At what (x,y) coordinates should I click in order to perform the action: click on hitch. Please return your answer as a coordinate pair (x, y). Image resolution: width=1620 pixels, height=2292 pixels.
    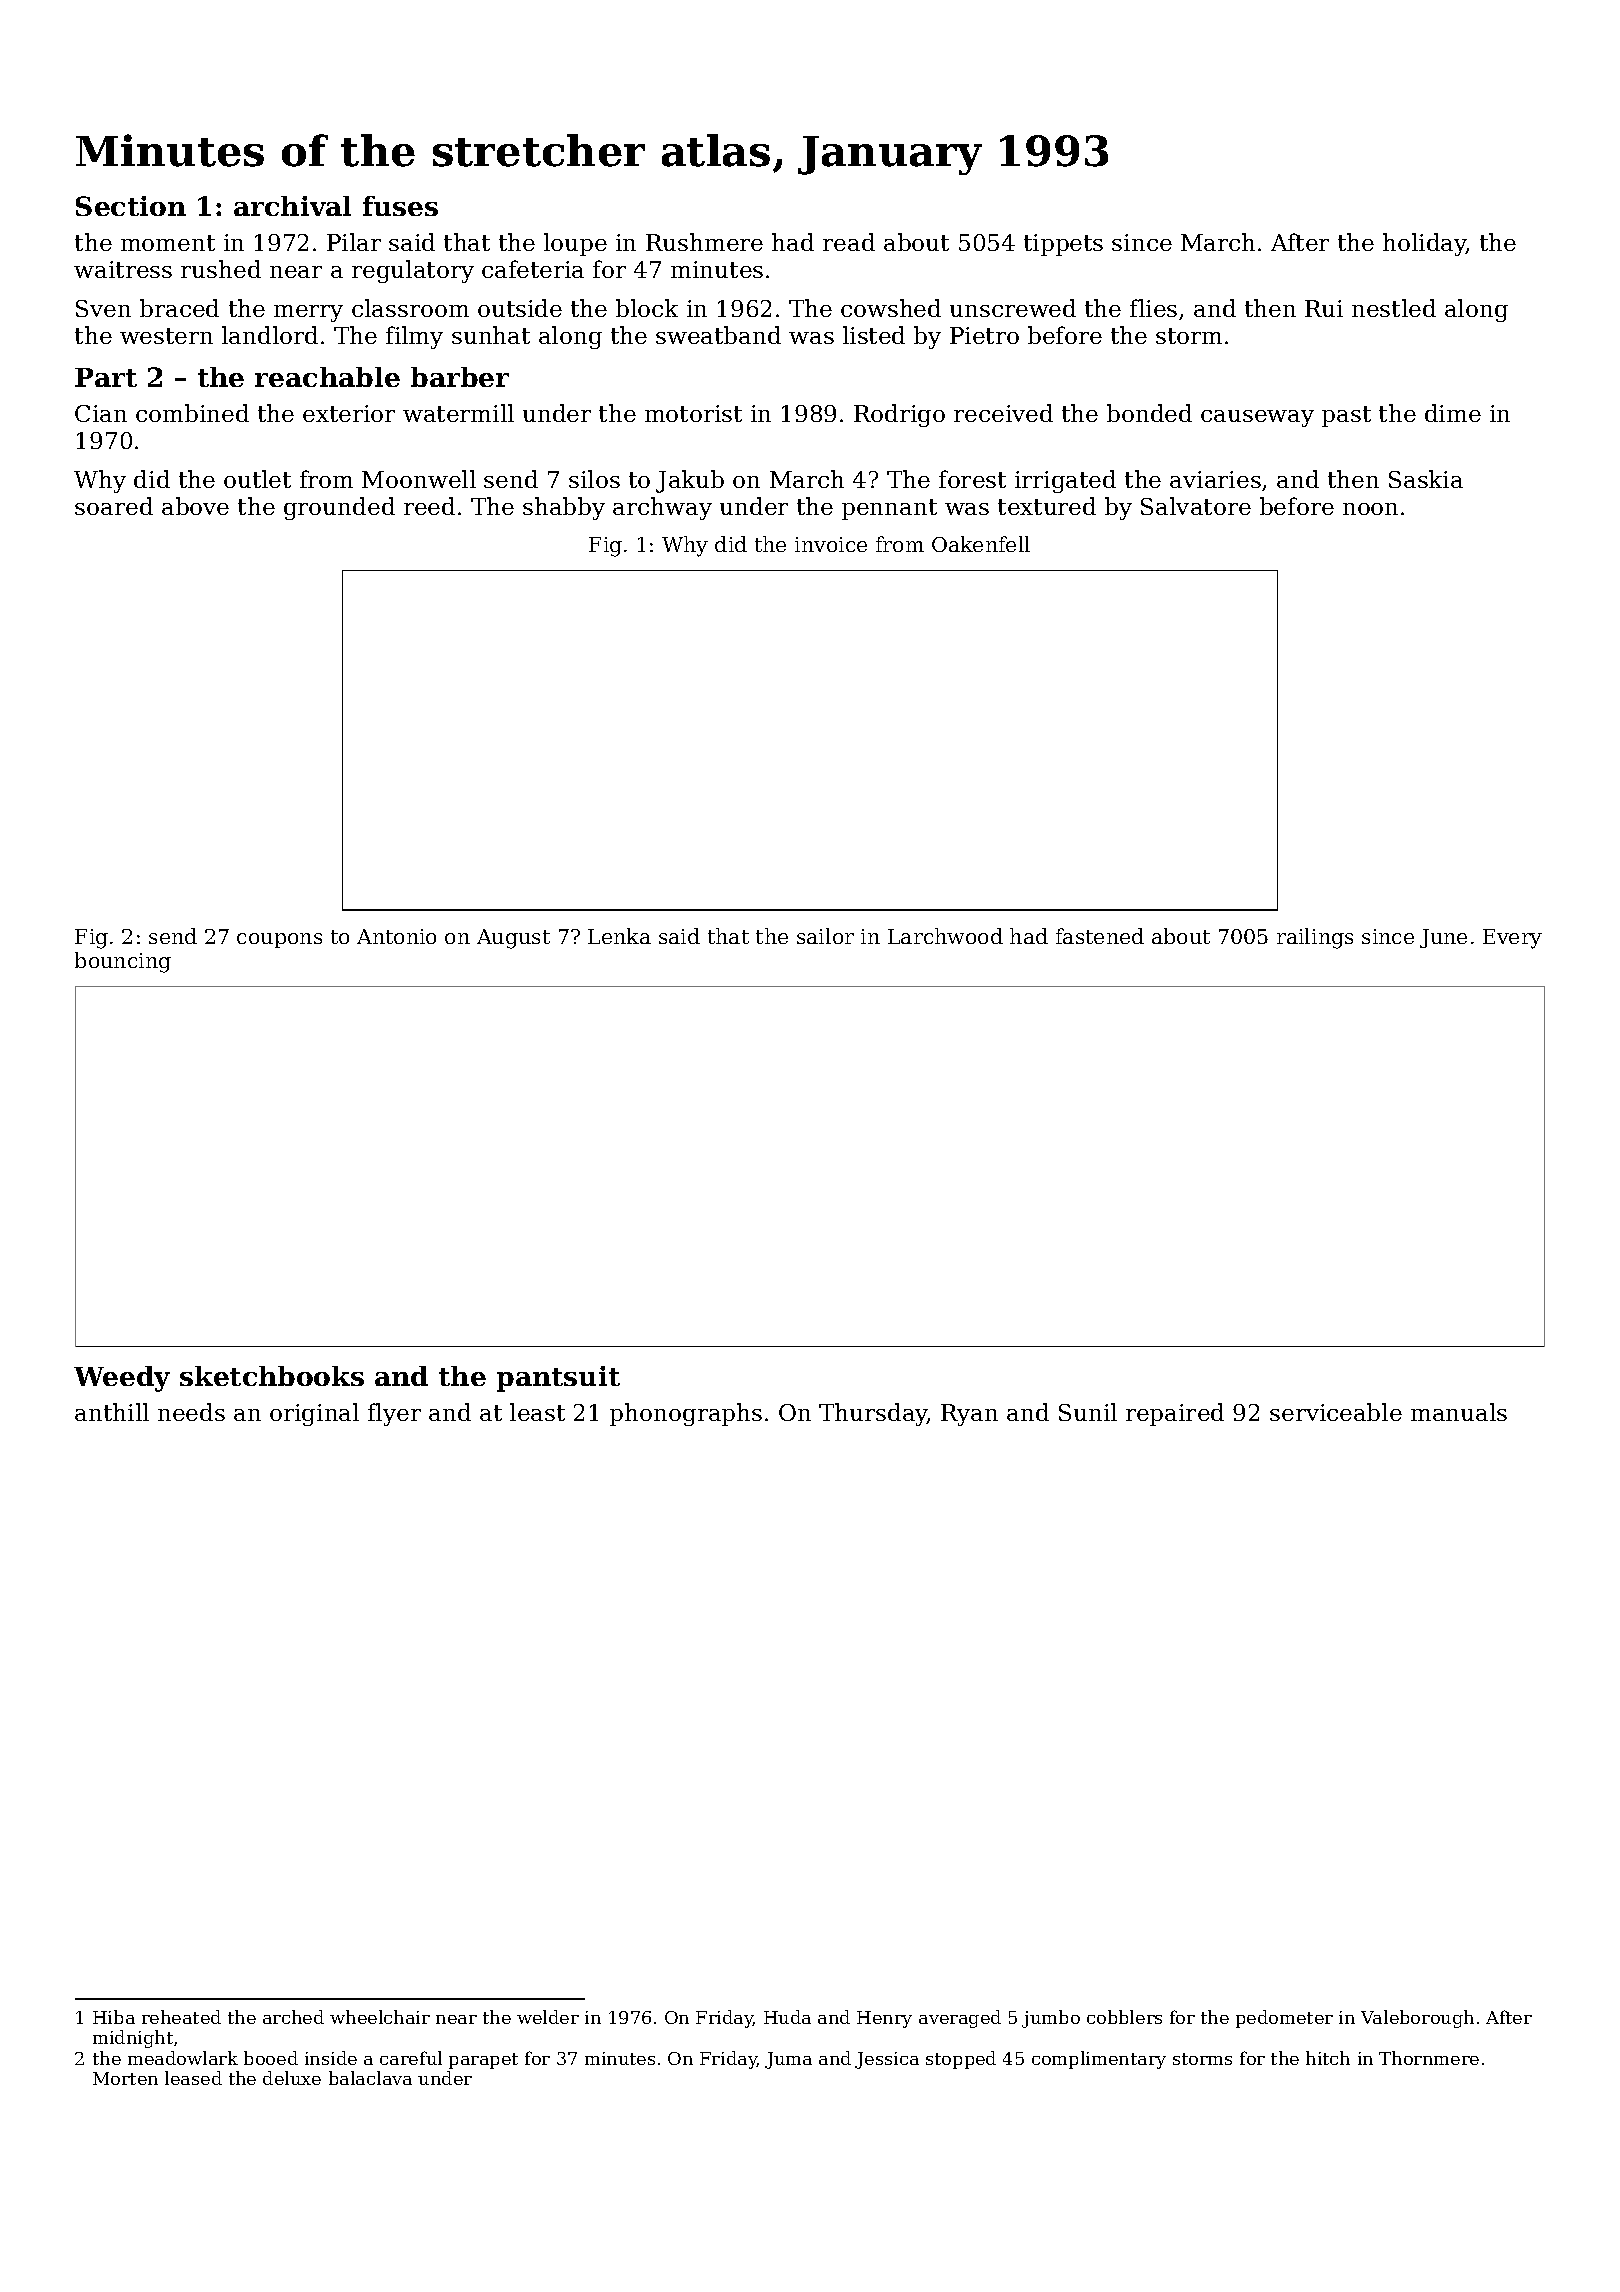
    Looking at the image, I should click on (1328, 2058).
